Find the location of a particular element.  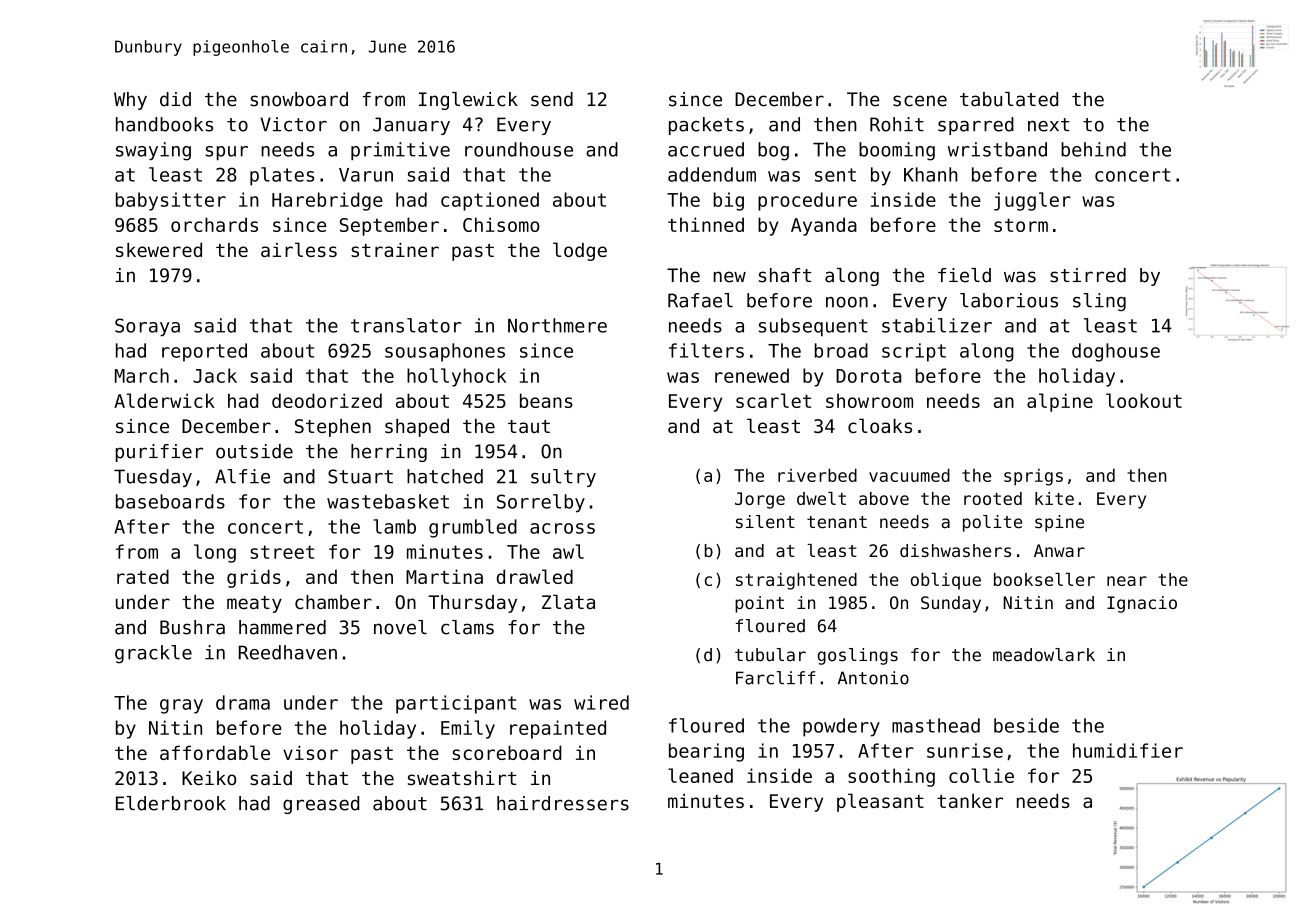

Chisomo is located at coordinates (501, 224).
